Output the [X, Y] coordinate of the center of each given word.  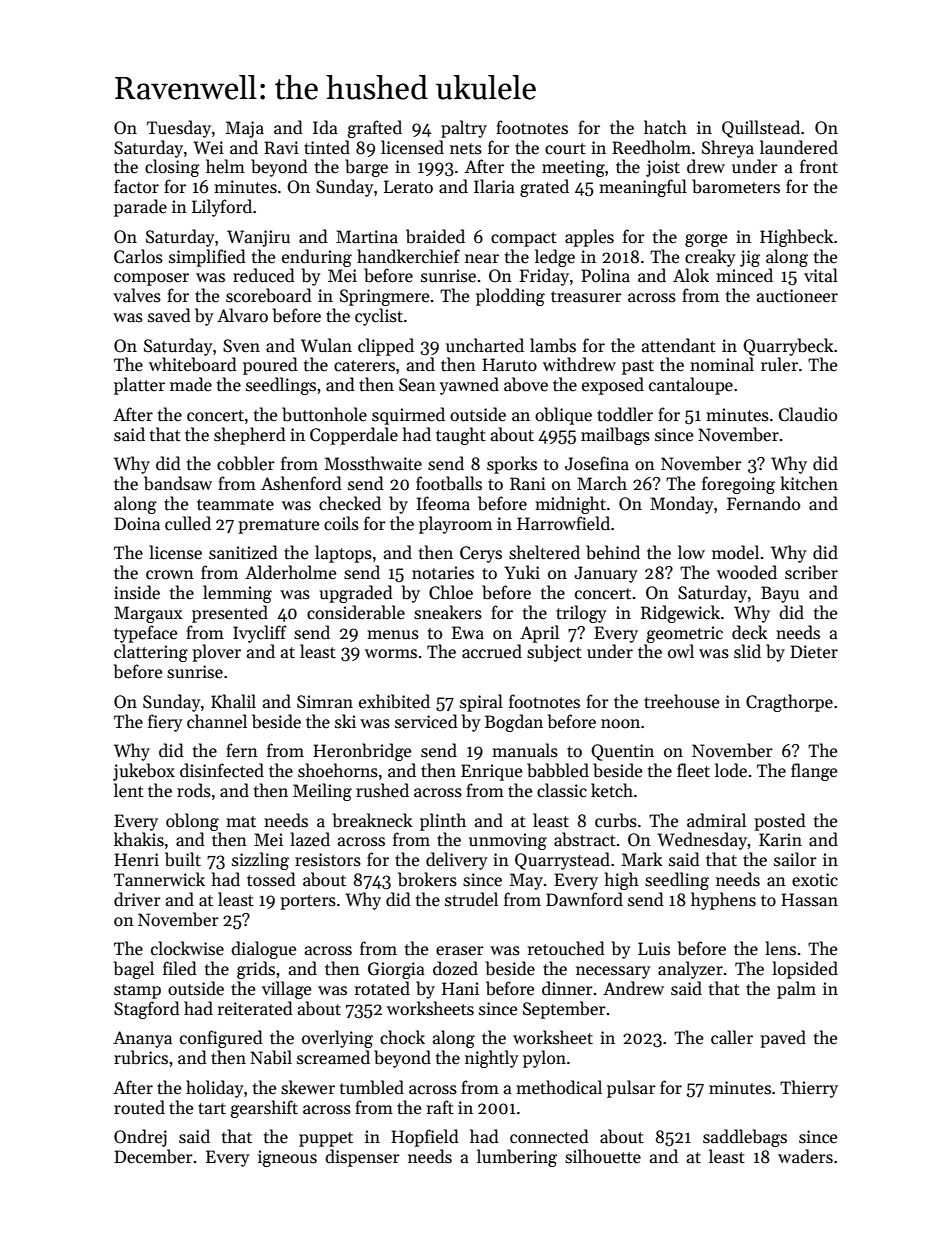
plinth [443, 822]
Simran [325, 702]
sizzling [260, 861]
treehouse [681, 701]
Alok [691, 275]
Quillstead [761, 129]
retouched [566, 948]
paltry [464, 129]
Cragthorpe [789, 703]
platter [139, 386]
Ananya [142, 1039]
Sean [417, 385]
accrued [492, 651]
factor [136, 186]
